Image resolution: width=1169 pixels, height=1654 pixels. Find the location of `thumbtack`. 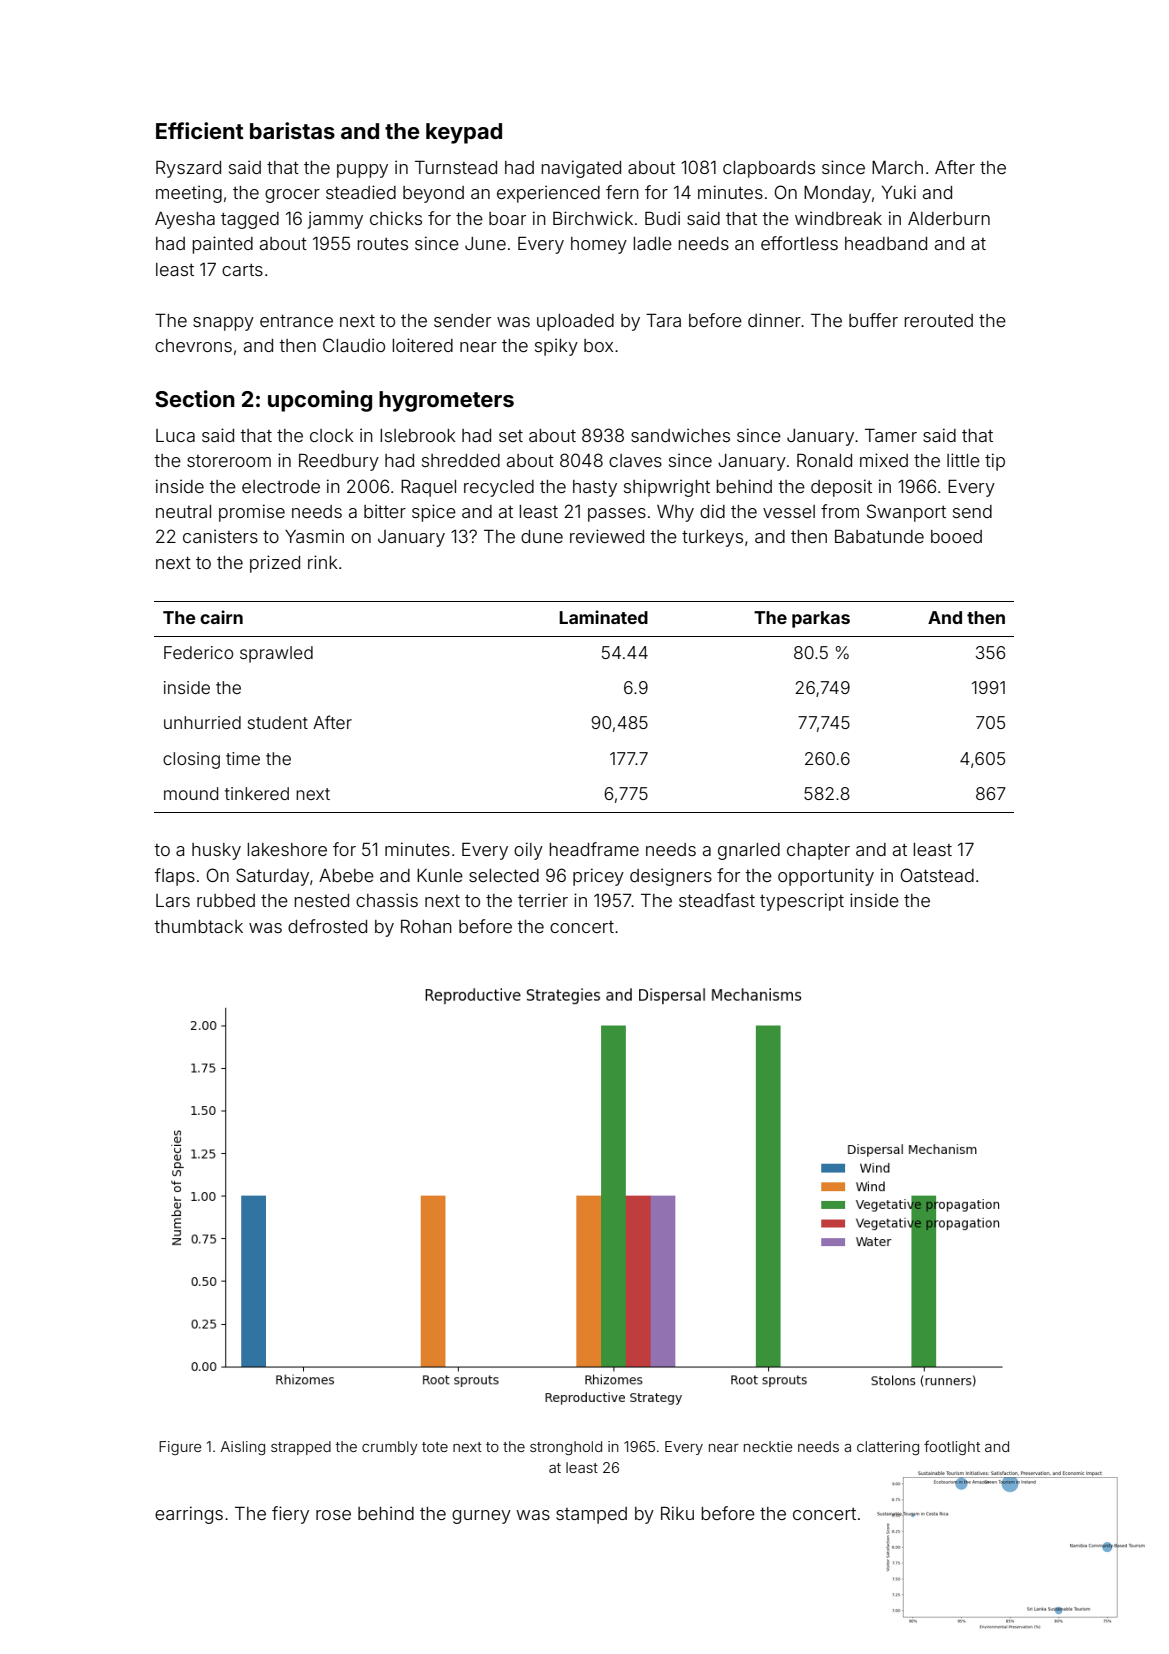

thumbtack is located at coordinates (199, 926).
